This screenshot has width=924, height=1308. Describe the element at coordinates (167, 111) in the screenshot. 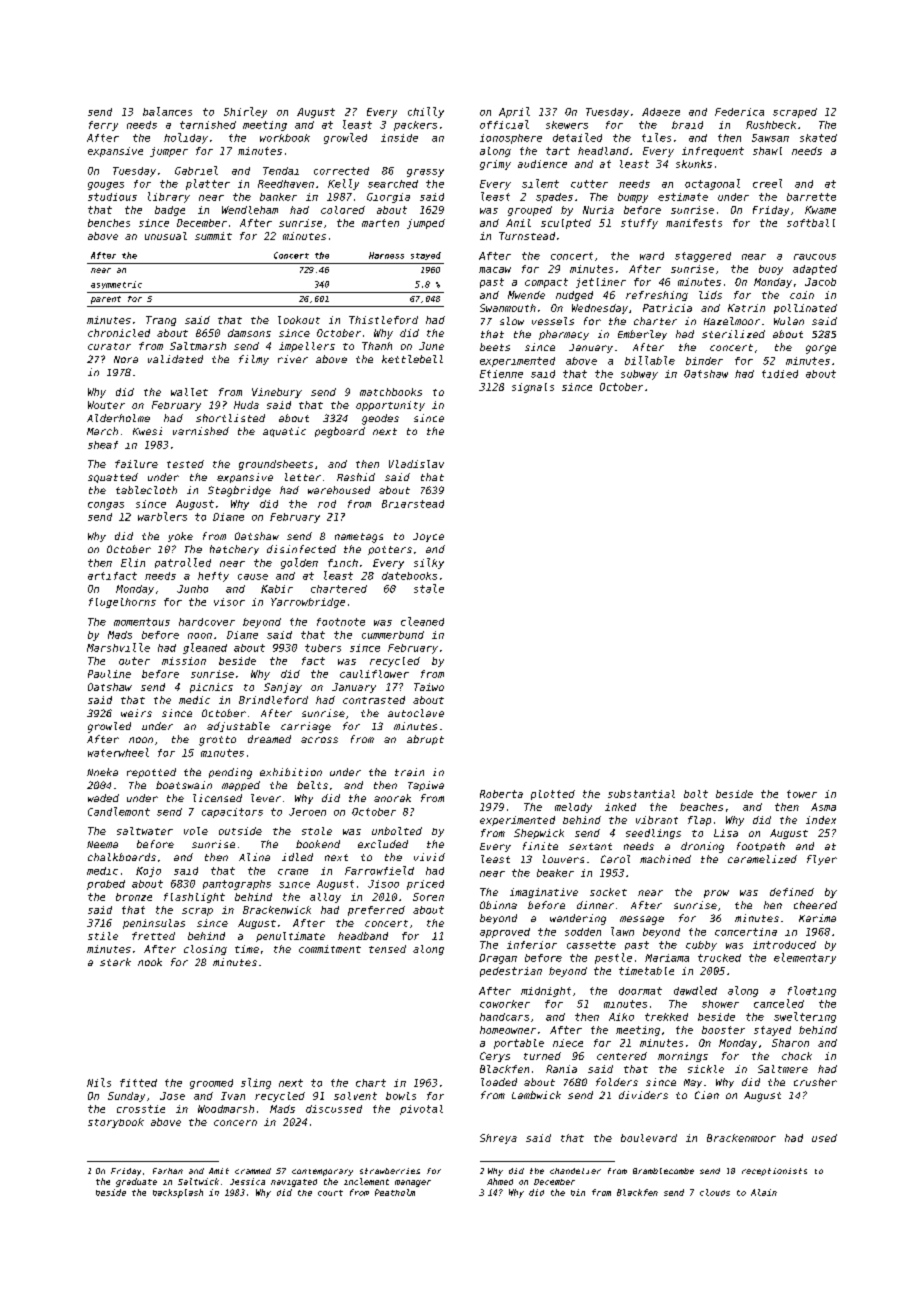

I see `balances` at that location.
